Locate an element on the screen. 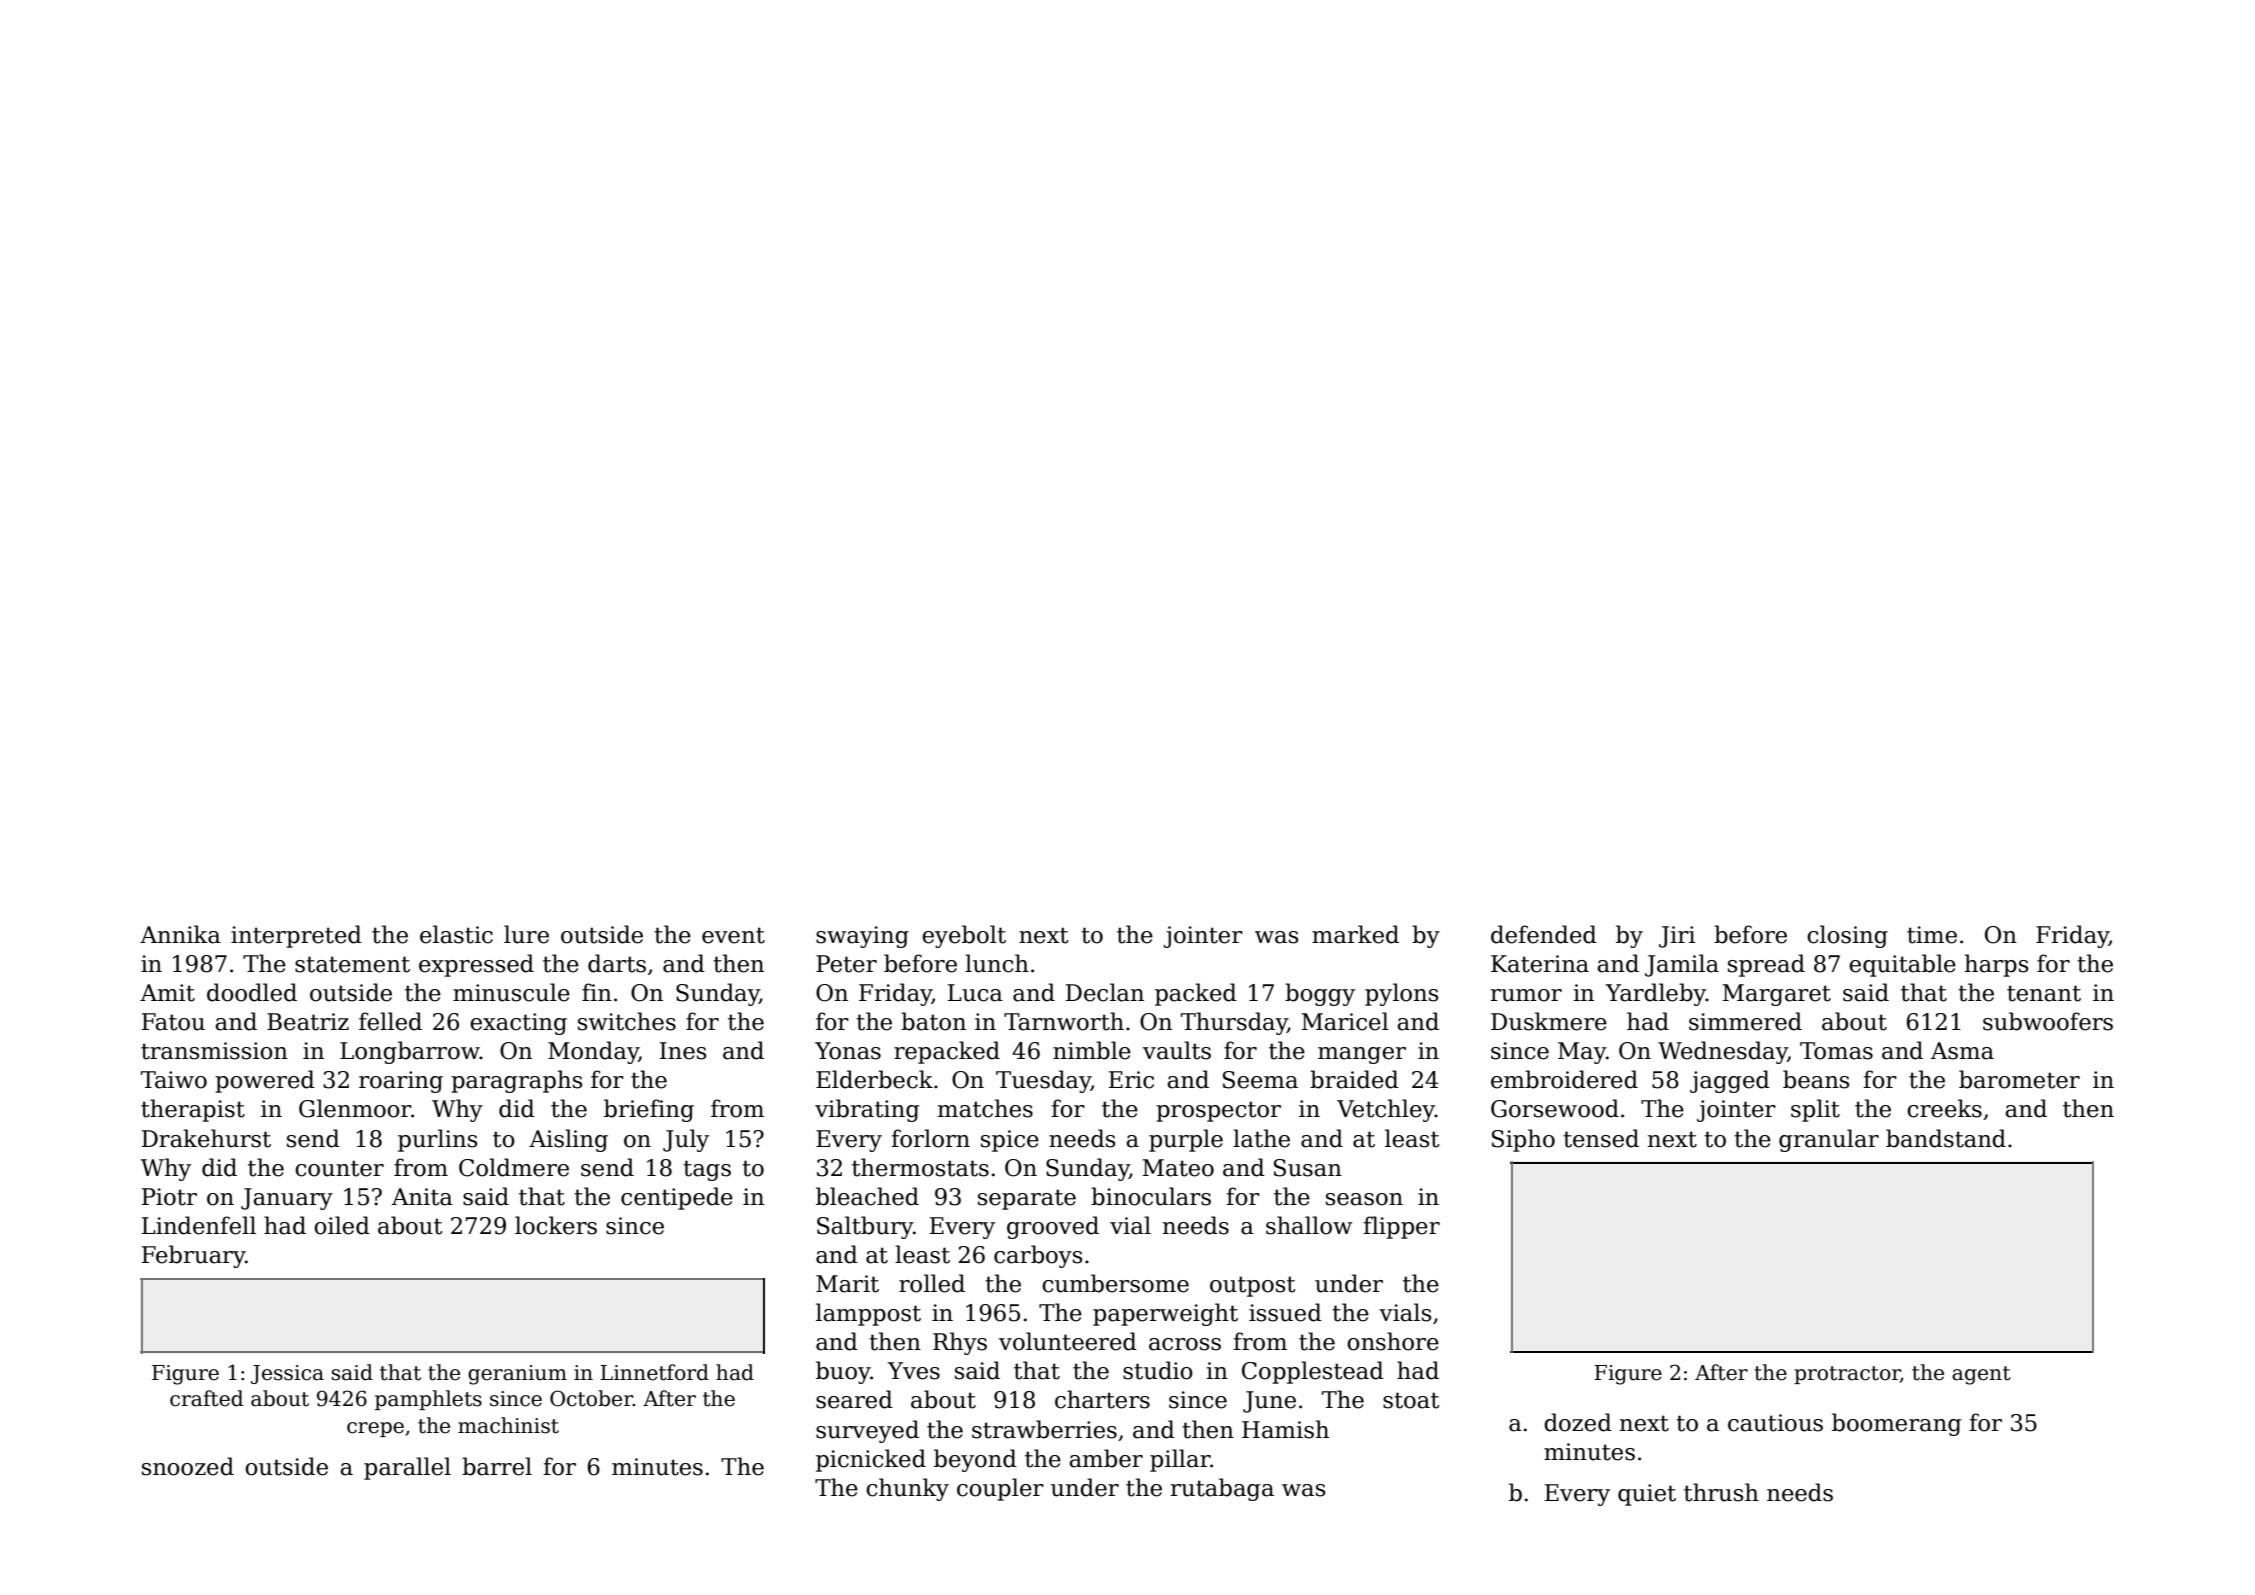  manger is located at coordinates (1362, 1055).
